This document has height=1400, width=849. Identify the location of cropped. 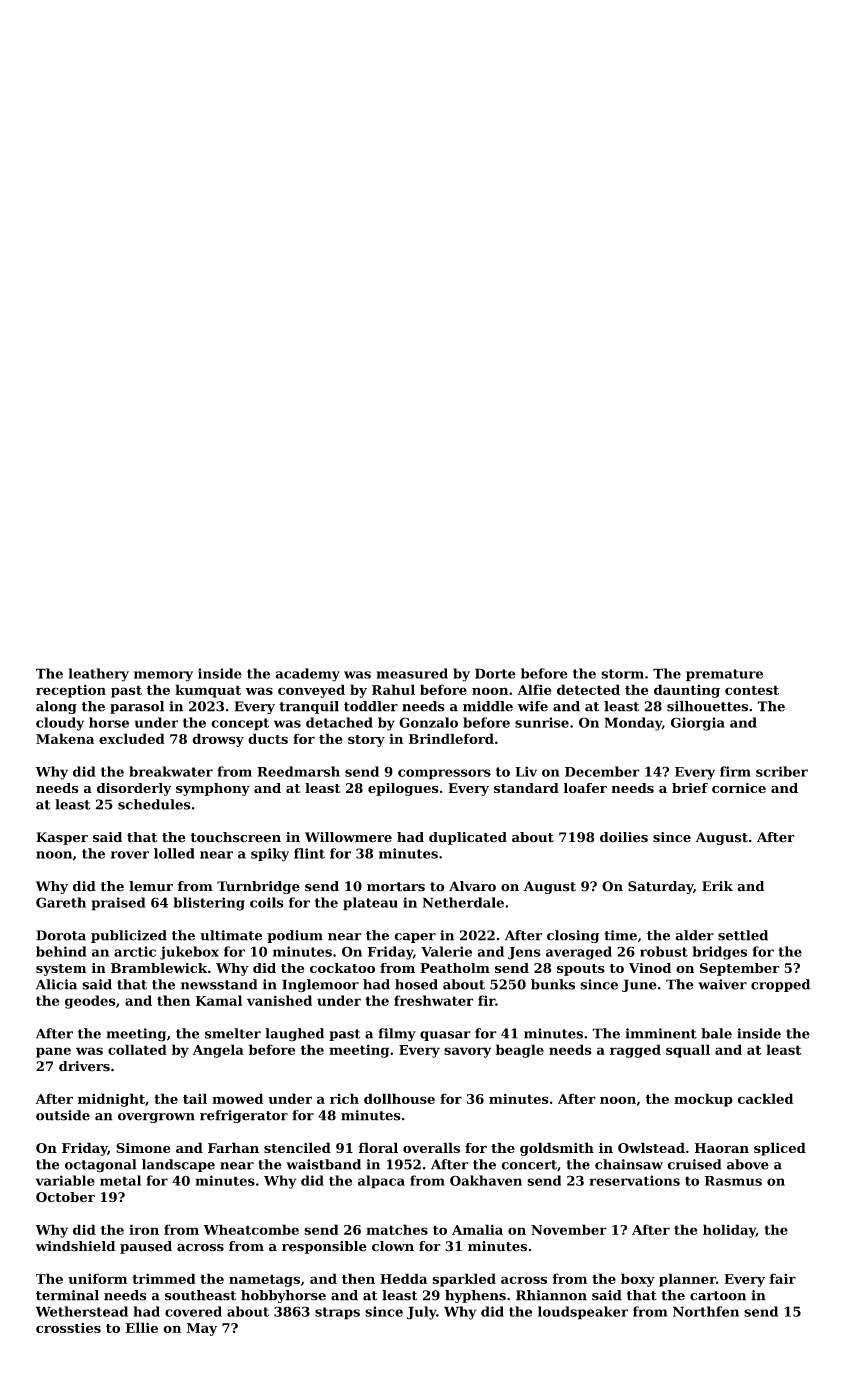
(780, 985).
